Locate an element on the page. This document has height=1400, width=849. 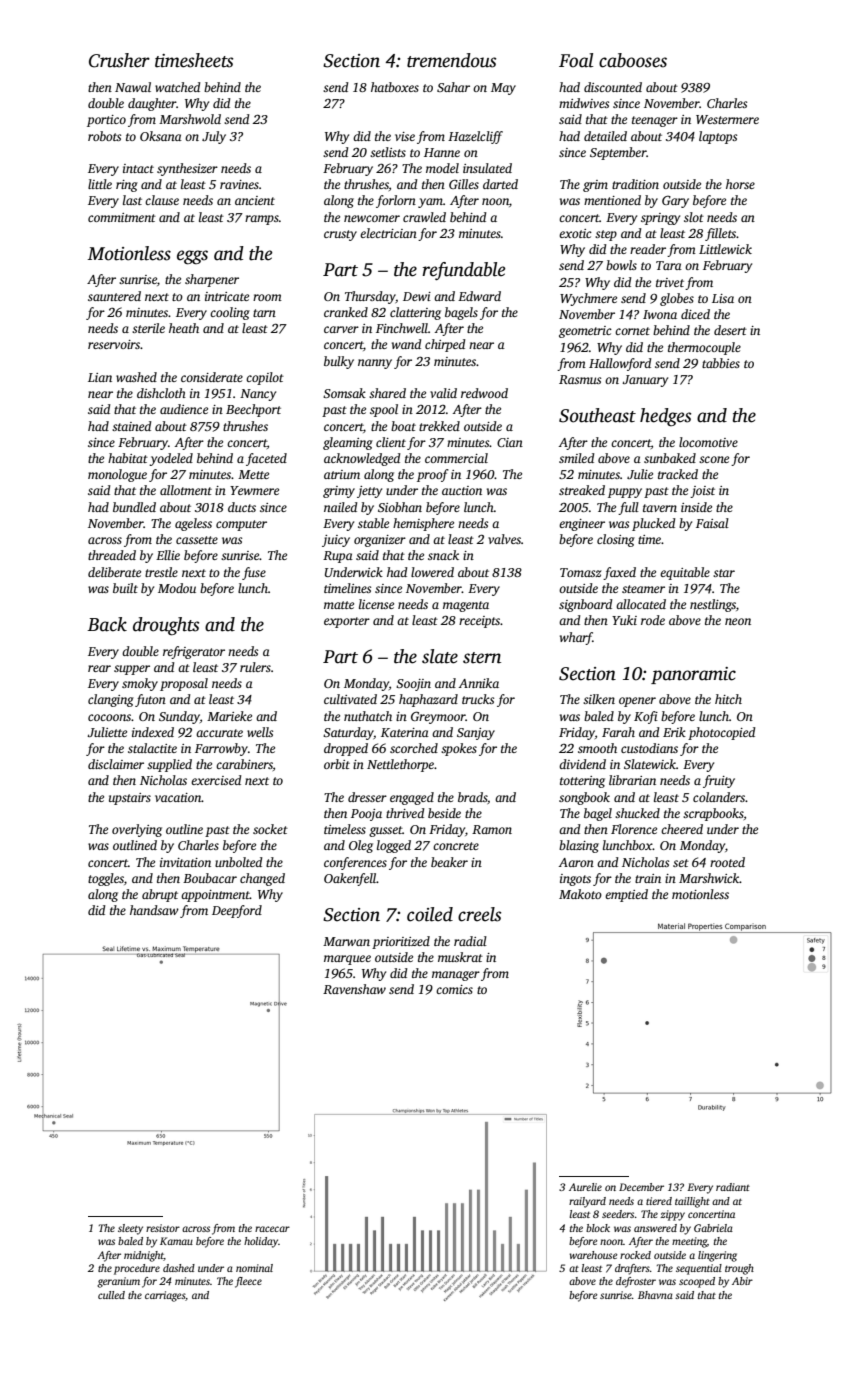
emptied is located at coordinates (626, 895).
